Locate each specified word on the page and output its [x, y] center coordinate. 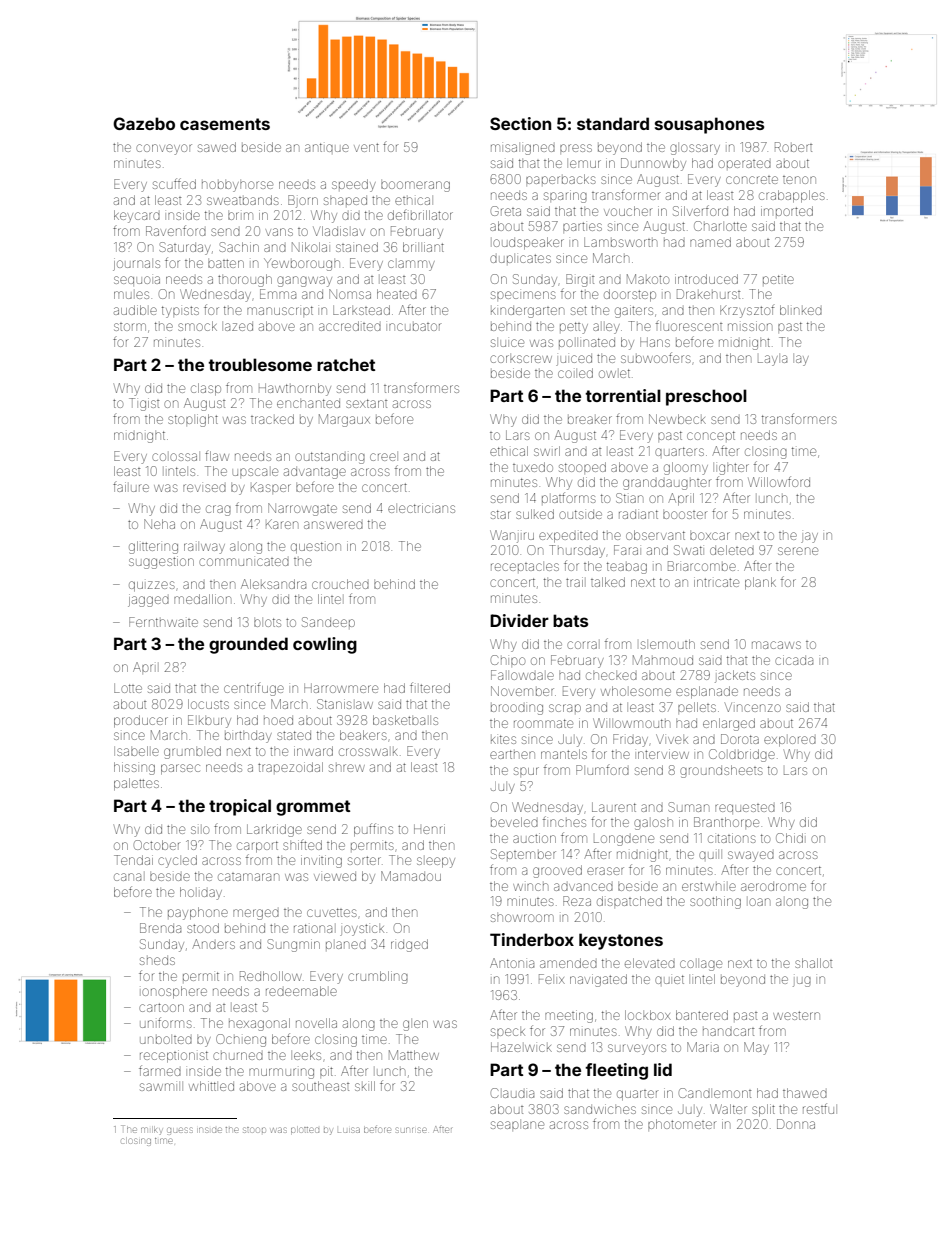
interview [663, 754]
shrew [347, 768]
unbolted [166, 1040]
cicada [794, 660]
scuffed [174, 183]
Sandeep [328, 622]
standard [613, 123]
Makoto [648, 279]
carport [257, 847]
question [316, 547]
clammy [411, 265]
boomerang [415, 186]
